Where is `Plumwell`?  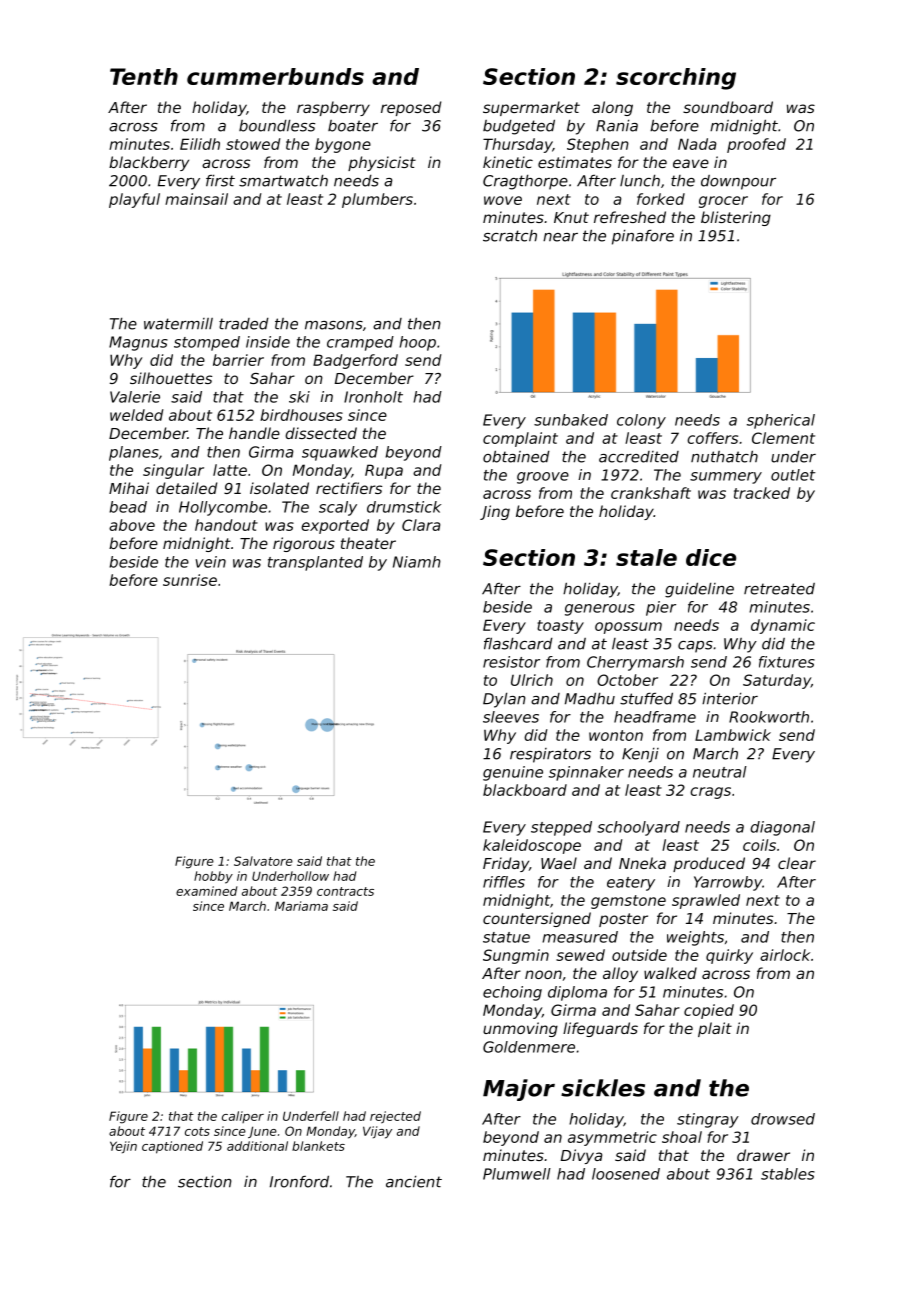
Plumwell is located at coordinates (517, 1174).
